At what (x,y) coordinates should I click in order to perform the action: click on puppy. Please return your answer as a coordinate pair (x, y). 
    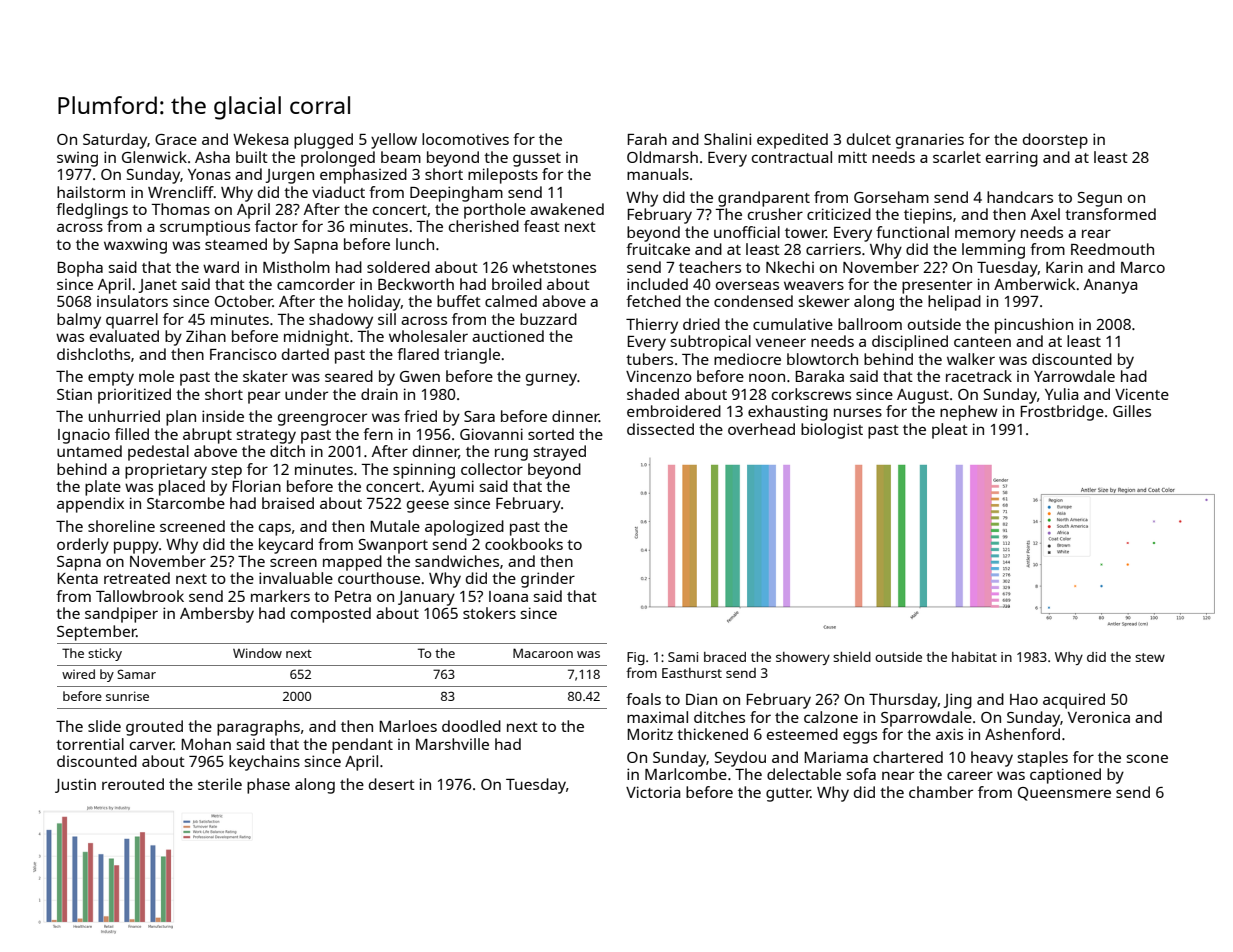
    Looking at the image, I should click on (136, 547).
